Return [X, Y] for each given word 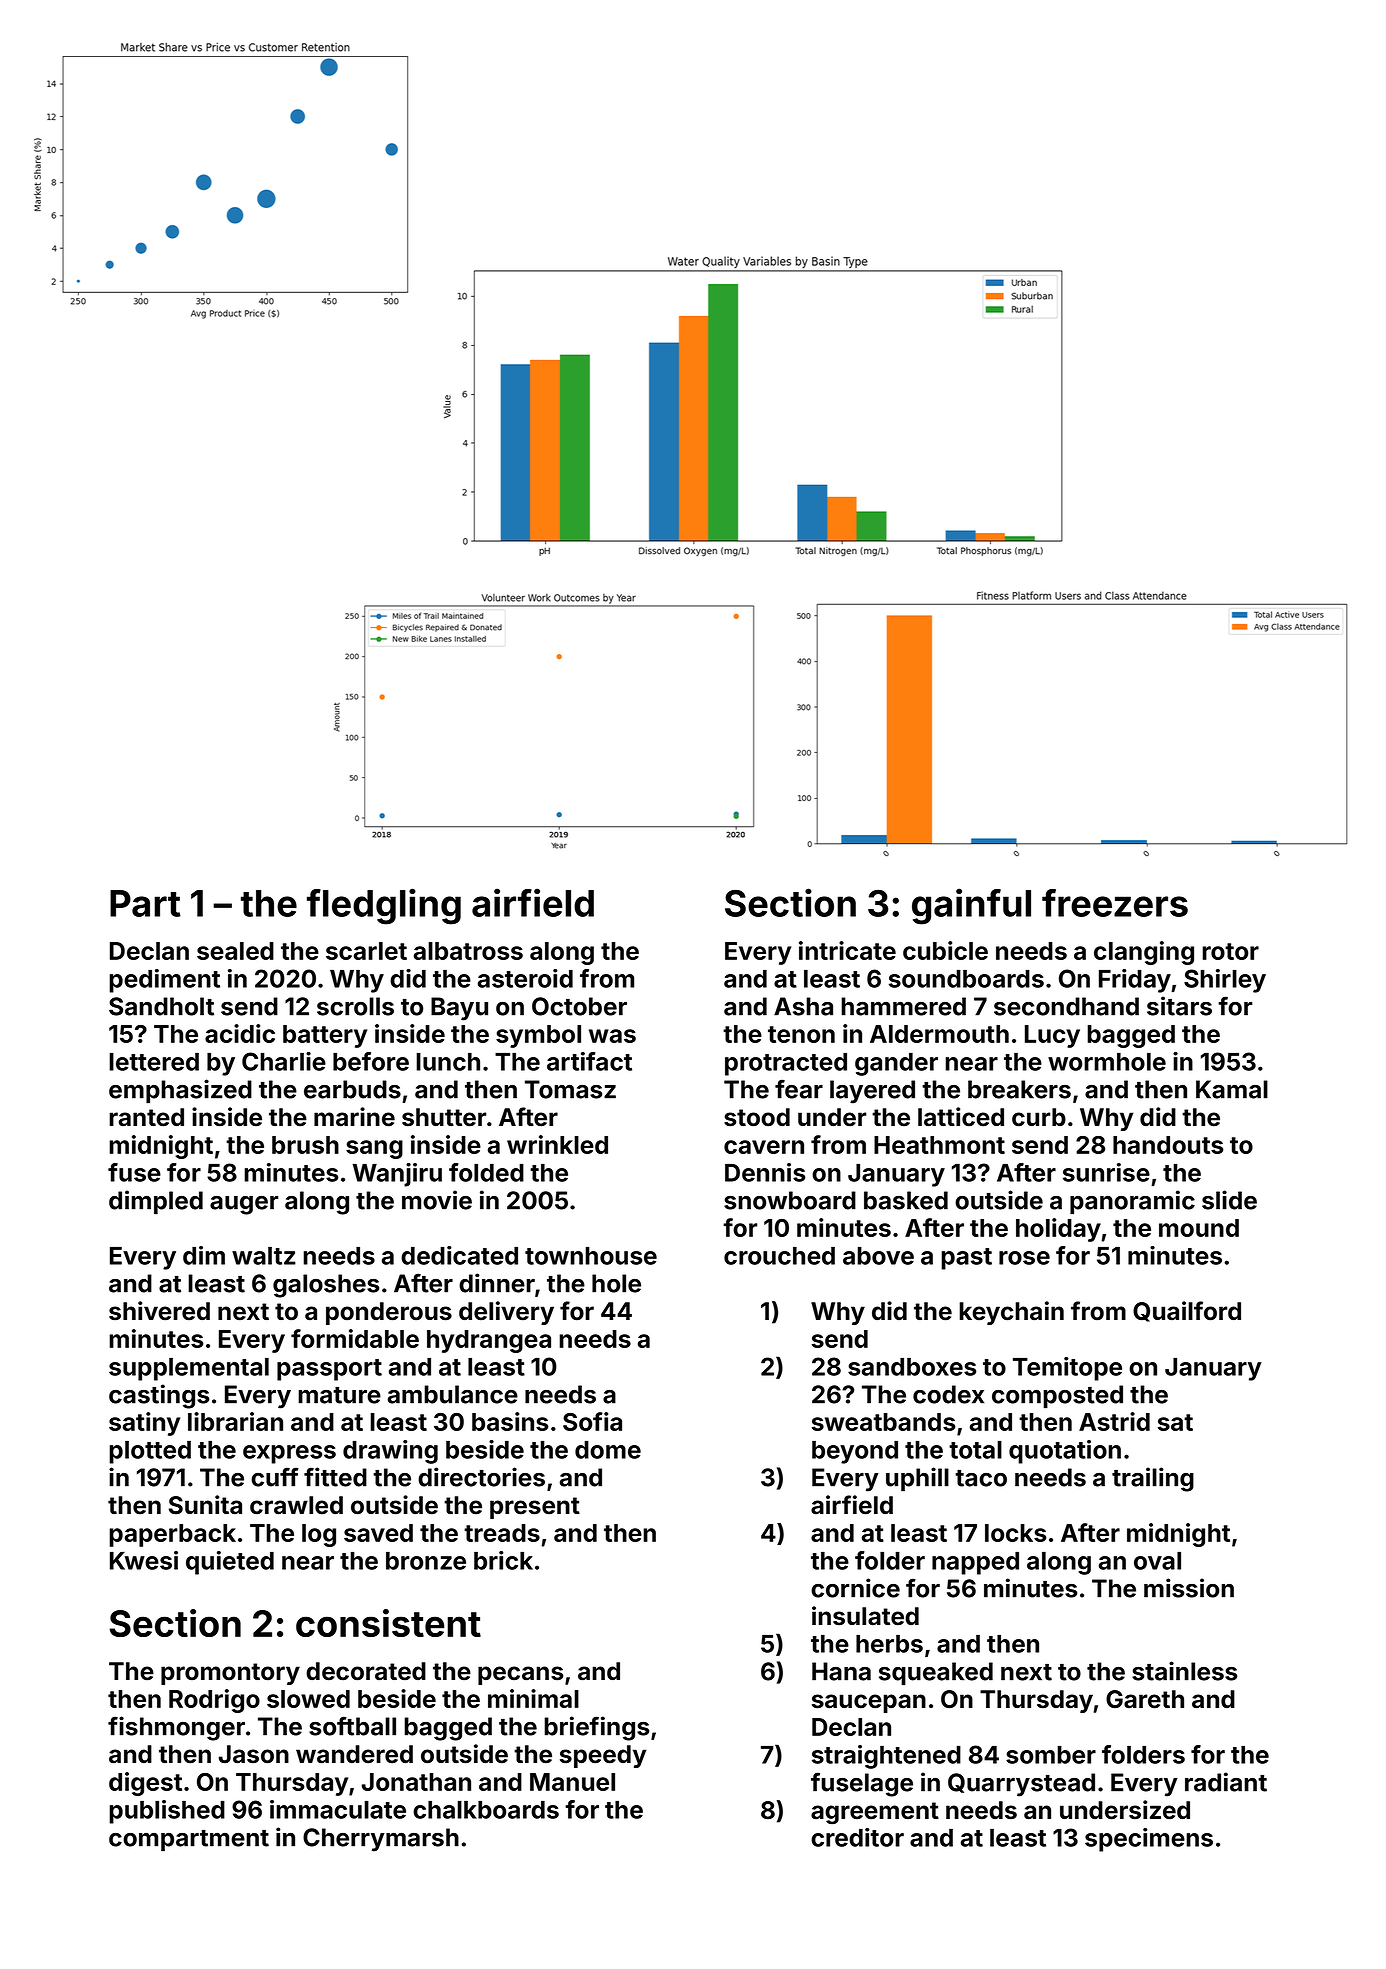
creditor [857, 1837]
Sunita [205, 1505]
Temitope [1067, 1369]
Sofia [592, 1421]
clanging [1144, 953]
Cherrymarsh [381, 1840]
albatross [468, 951]
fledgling [384, 906]
